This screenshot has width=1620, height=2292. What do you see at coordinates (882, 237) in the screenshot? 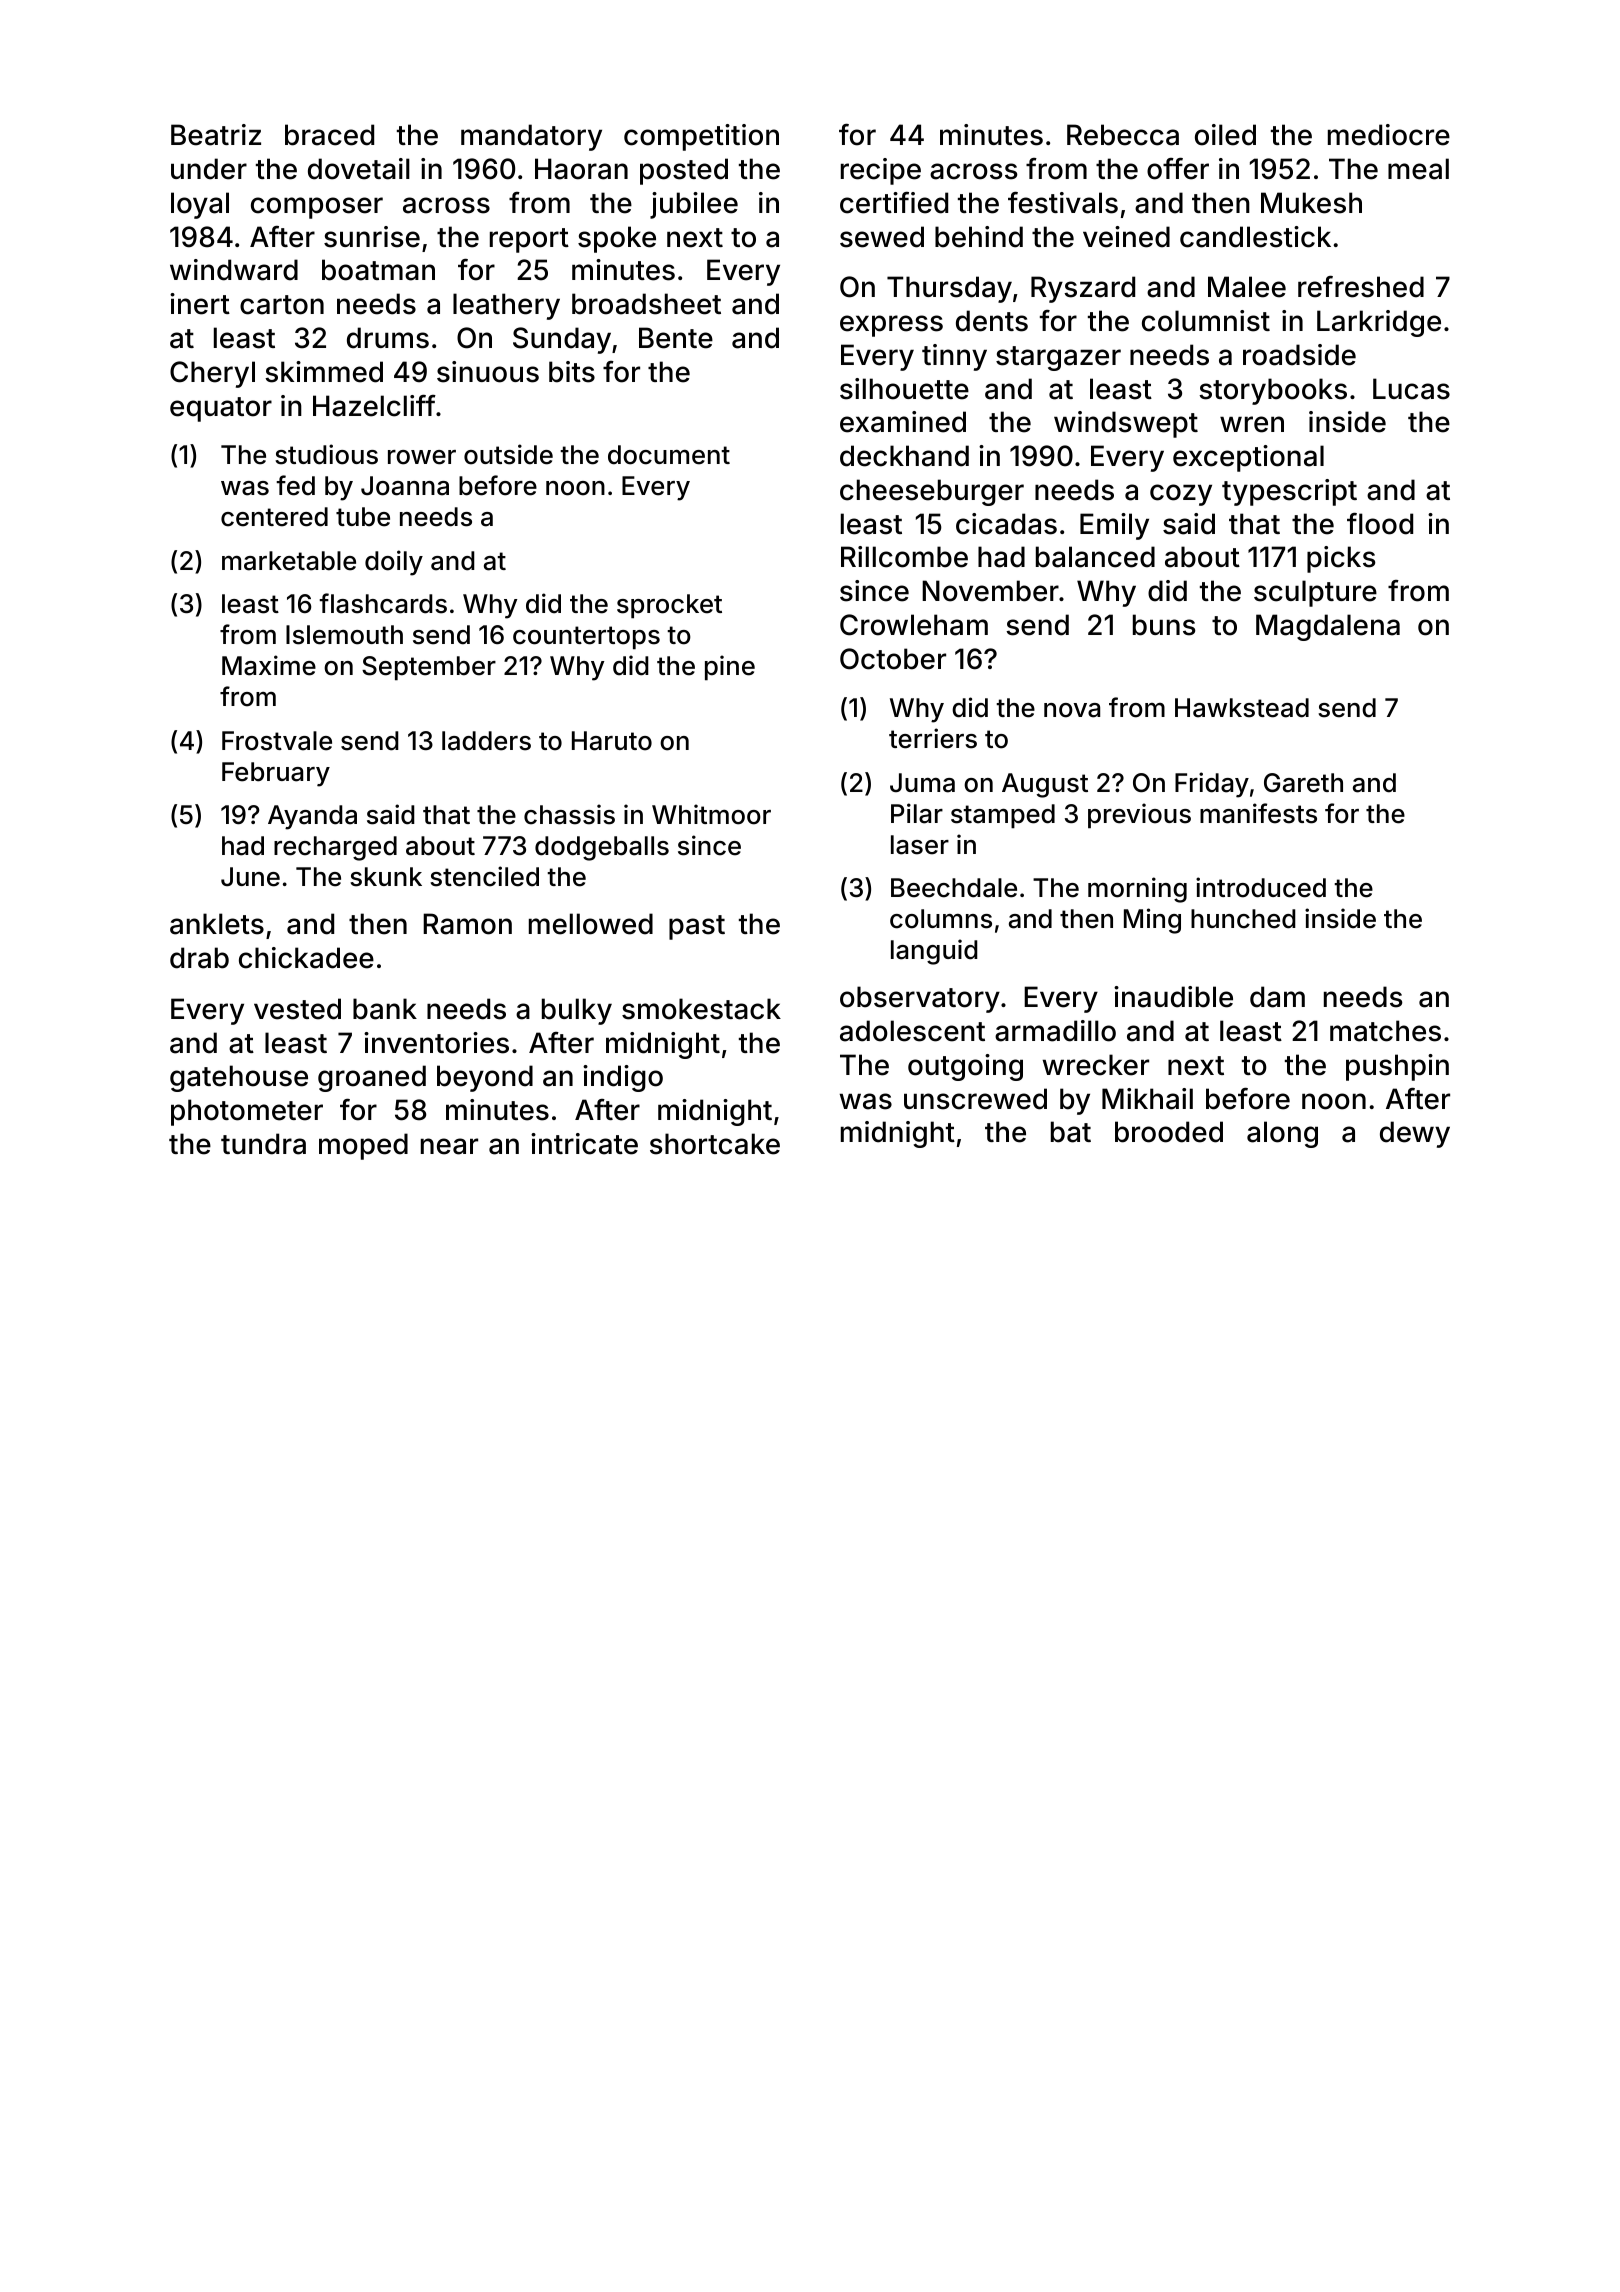
I see `sewed` at bounding box center [882, 237].
